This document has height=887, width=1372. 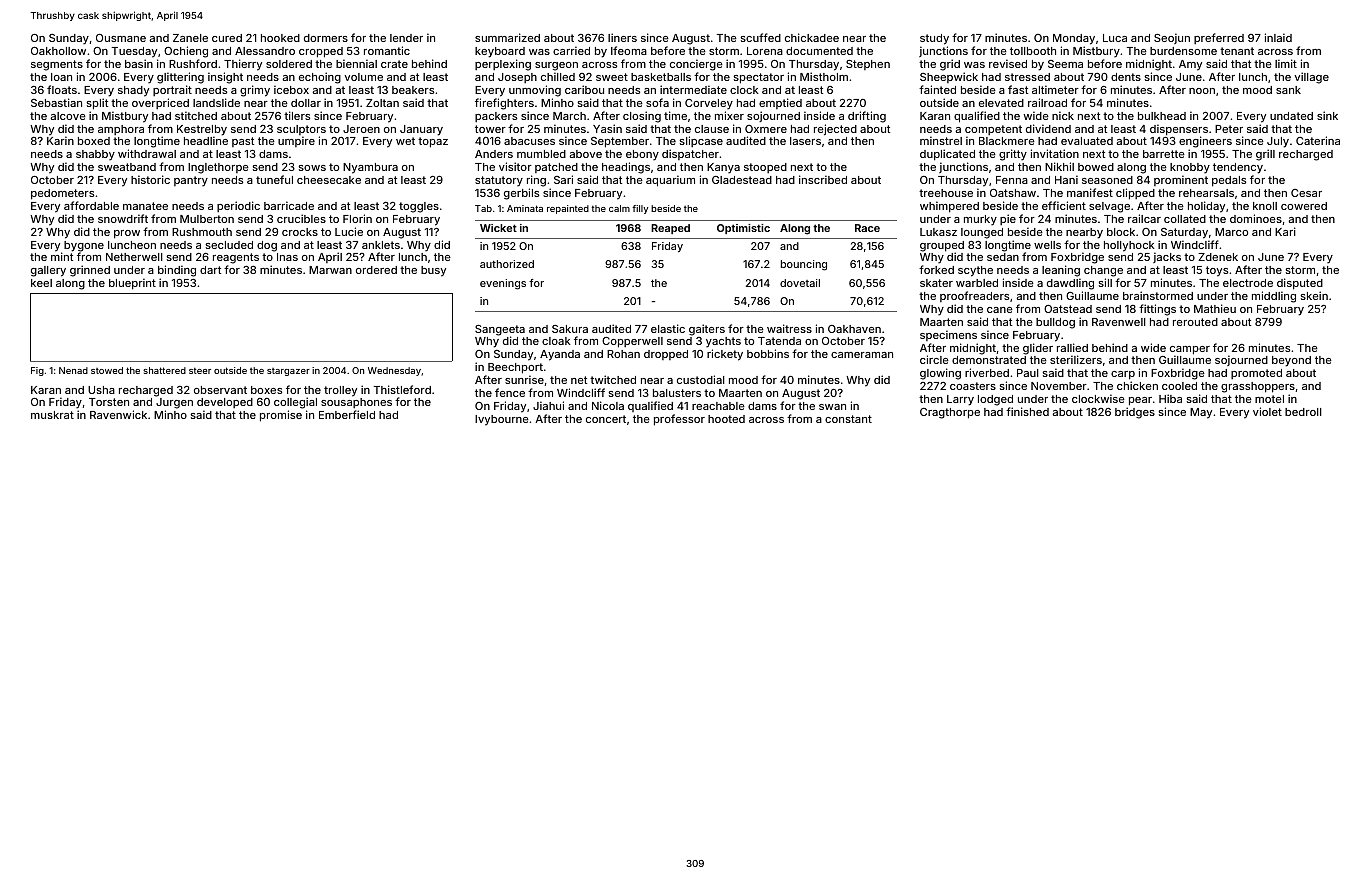 What do you see at coordinates (993, 130) in the document?
I see `competent` at bounding box center [993, 130].
